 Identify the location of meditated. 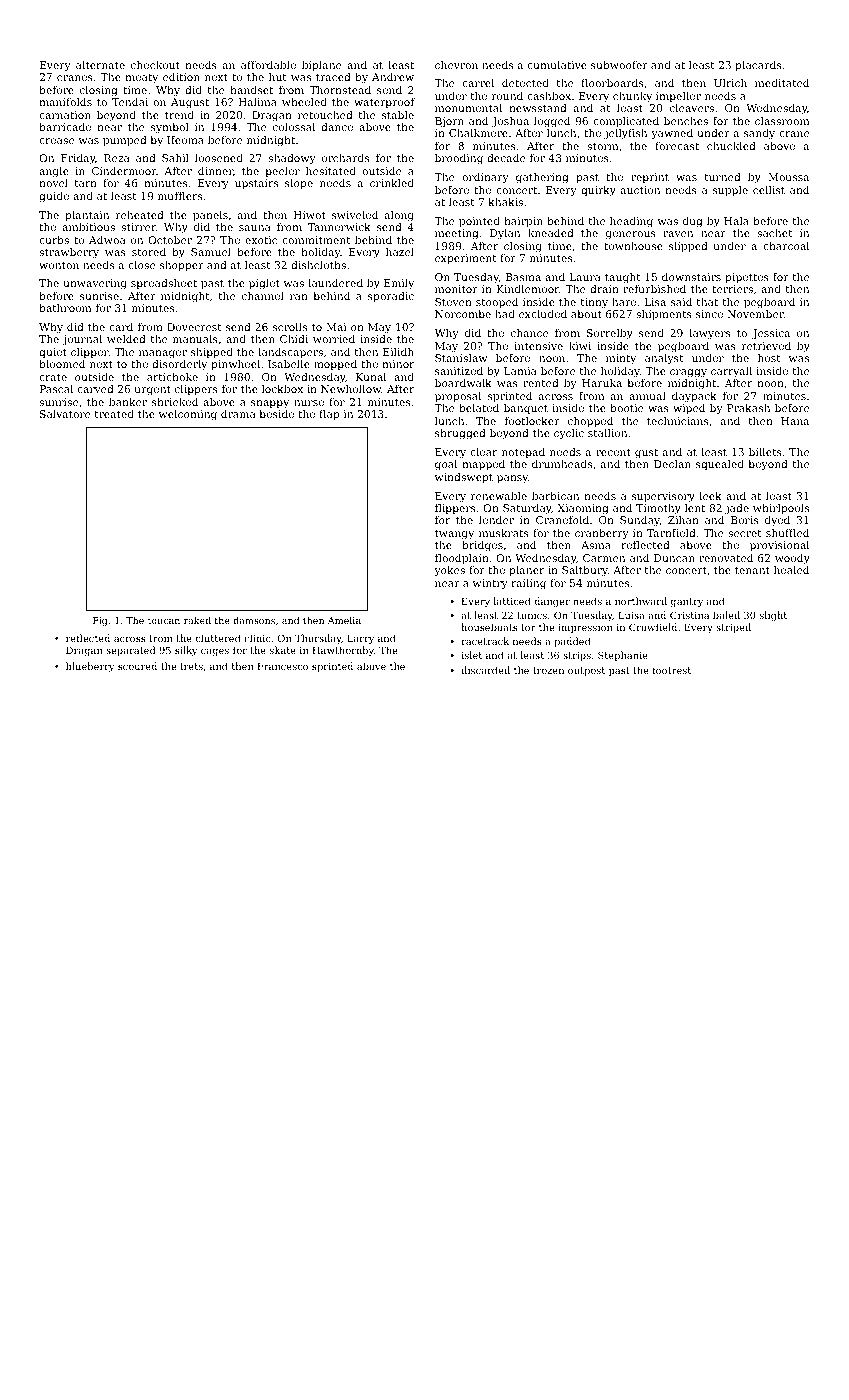
(782, 83).
